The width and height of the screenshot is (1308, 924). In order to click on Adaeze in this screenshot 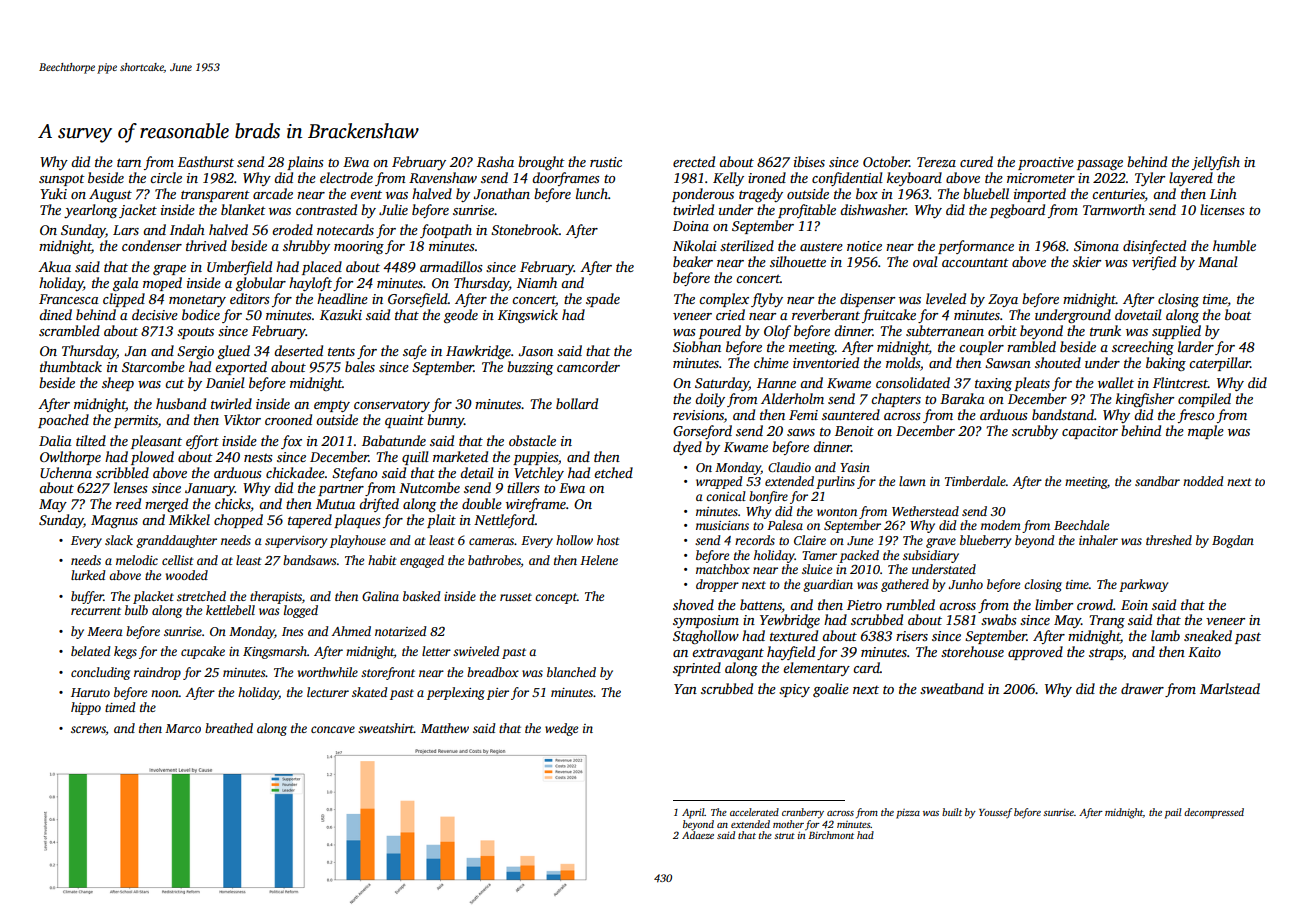, I will do `click(698, 835)`.
